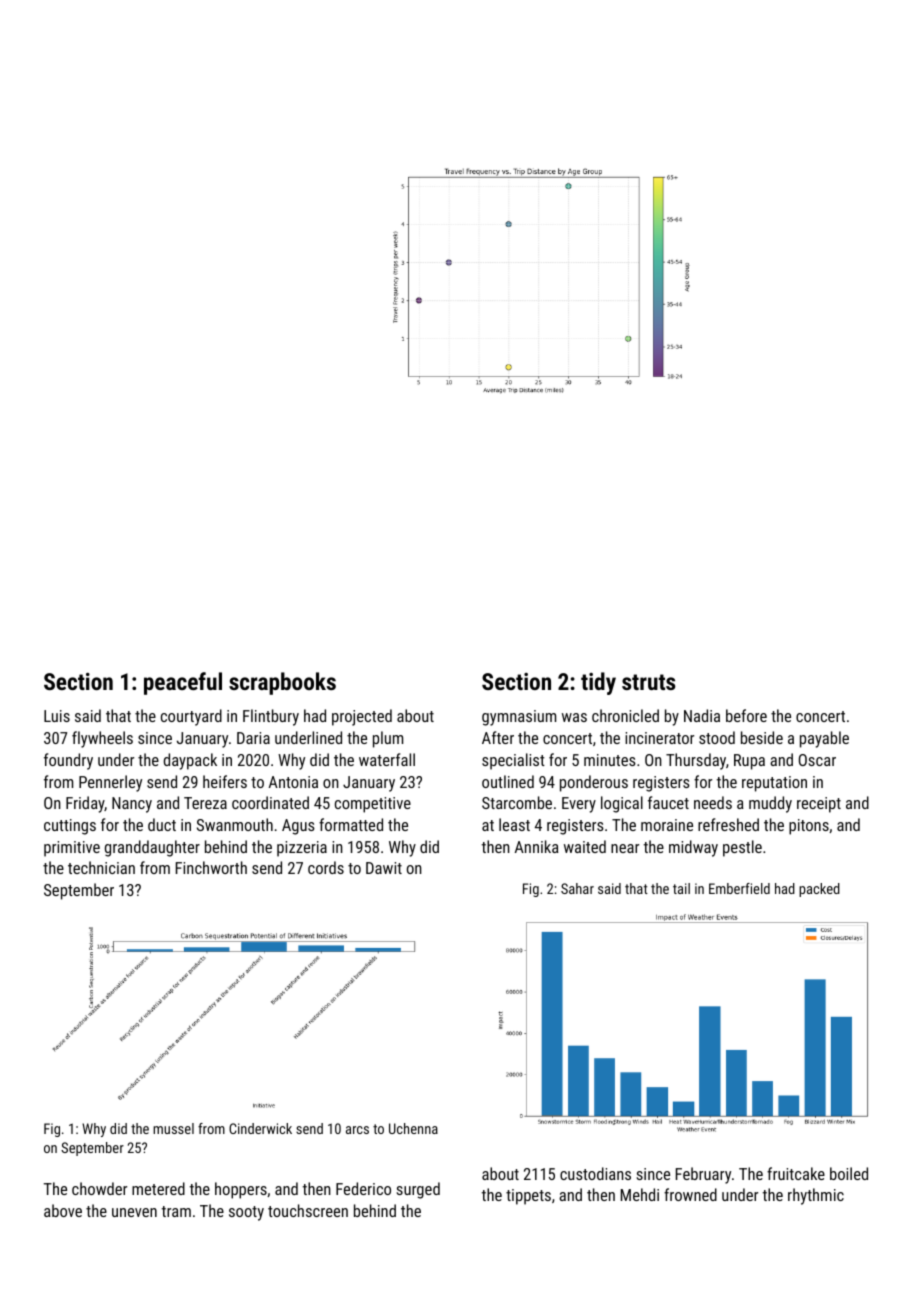 This screenshot has width=924, height=1308. What do you see at coordinates (260, 1128) in the screenshot?
I see `Cinderwick` at bounding box center [260, 1128].
